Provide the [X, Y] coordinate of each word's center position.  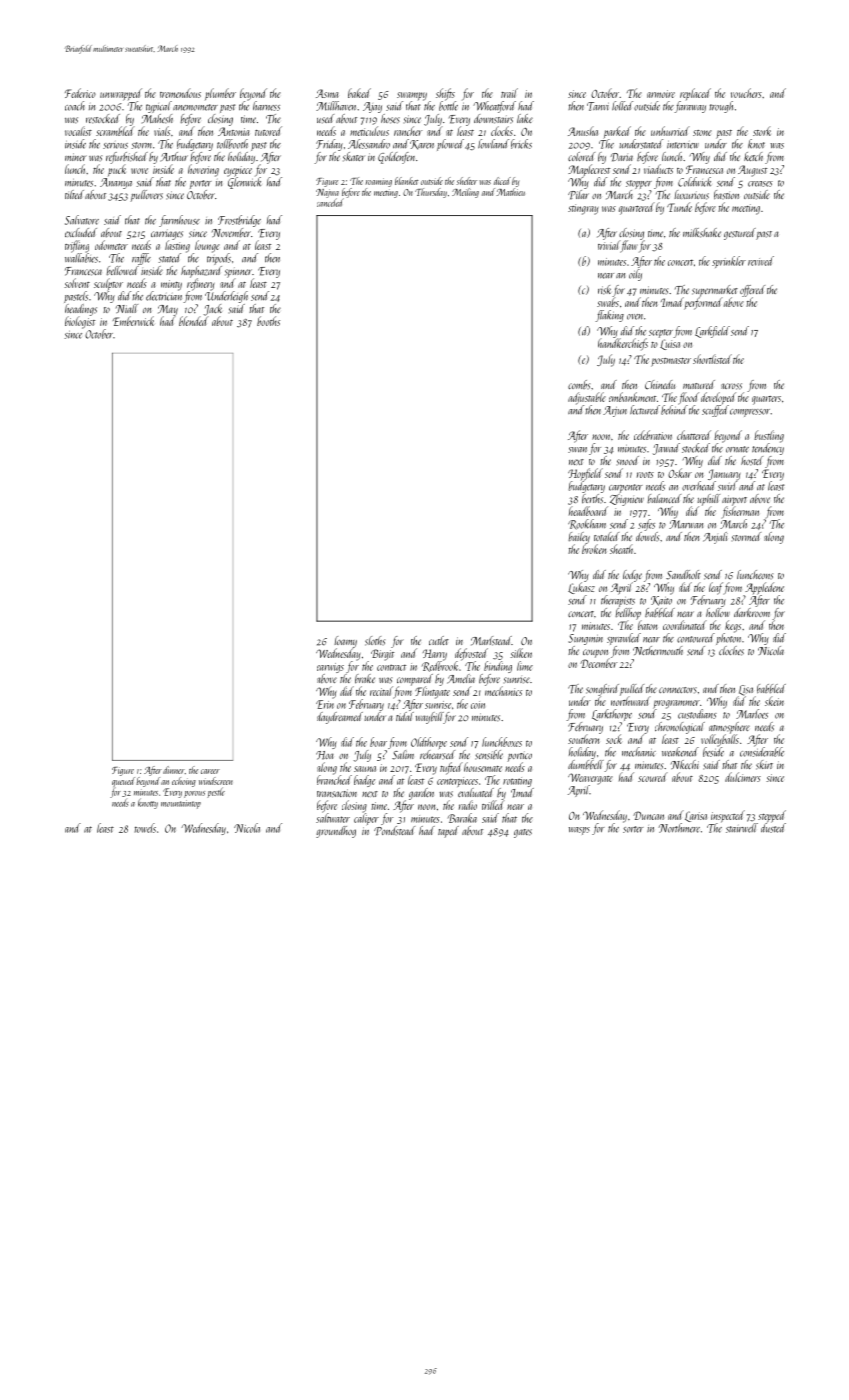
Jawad [666, 449]
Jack [213, 310]
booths [268, 321]
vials [162, 131]
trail [509, 93]
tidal [405, 716]
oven [635, 317]
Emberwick [133, 321]
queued [123, 782]
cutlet [439, 640]
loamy [345, 642]
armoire [661, 94]
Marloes [752, 714]
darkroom [752, 612]
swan [577, 450]
